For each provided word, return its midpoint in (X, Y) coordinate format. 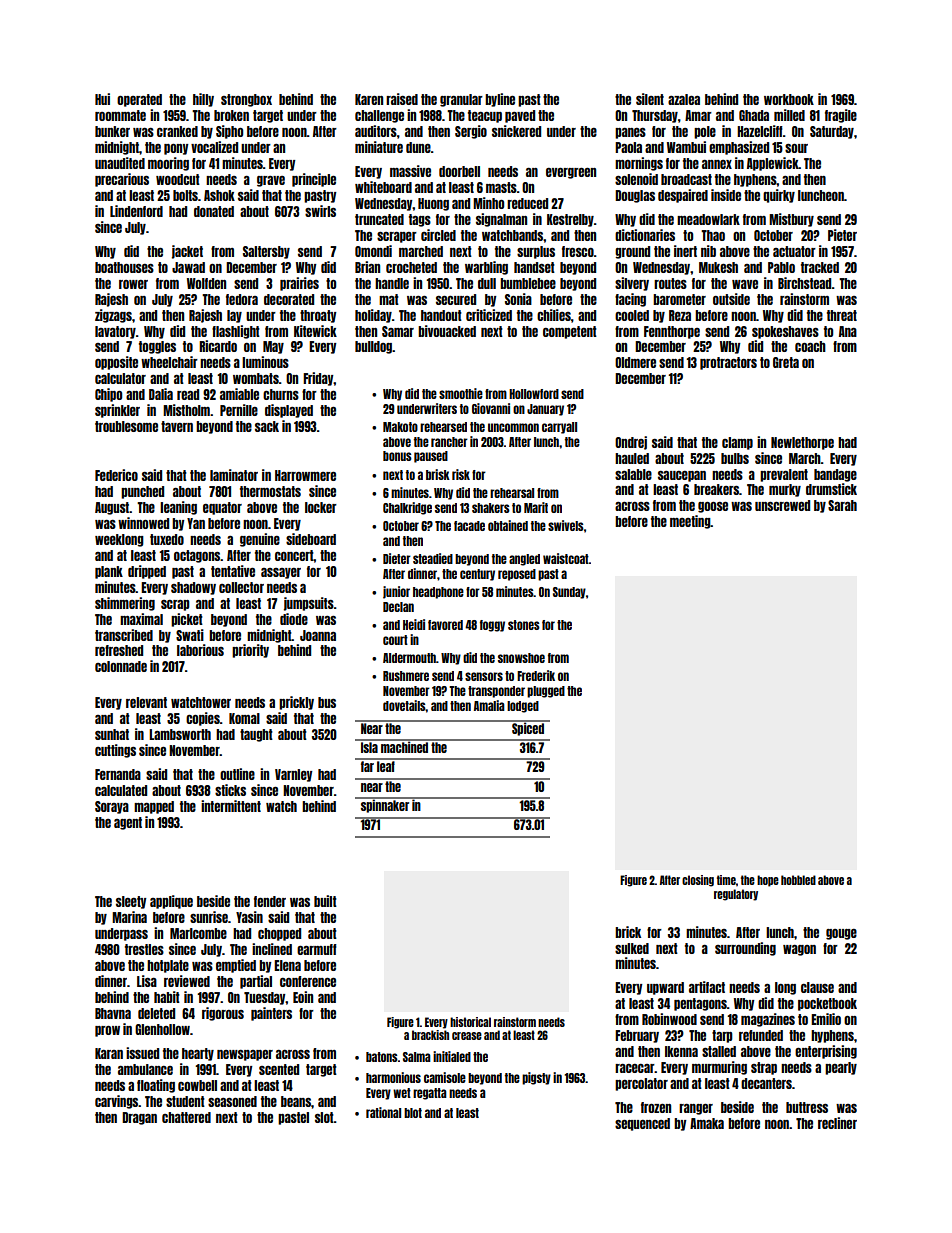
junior (396, 592)
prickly (296, 703)
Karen (369, 99)
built (325, 901)
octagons (197, 556)
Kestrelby (570, 220)
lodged (523, 707)
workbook (789, 99)
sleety (131, 902)
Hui (102, 99)
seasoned (232, 1101)
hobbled (798, 880)
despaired (683, 196)
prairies (299, 284)
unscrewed (782, 505)
